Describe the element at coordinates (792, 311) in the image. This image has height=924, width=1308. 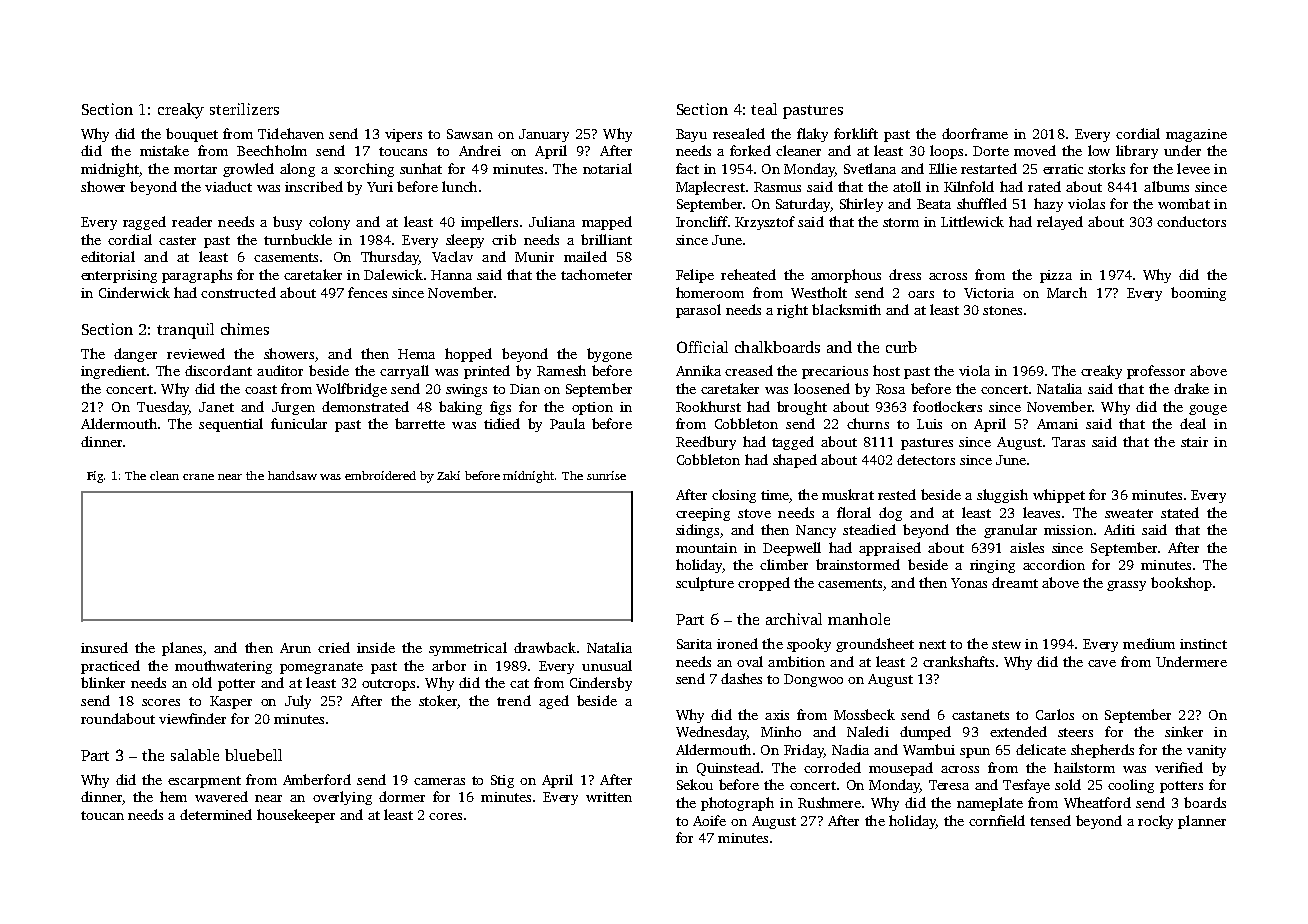
I see `right` at that location.
